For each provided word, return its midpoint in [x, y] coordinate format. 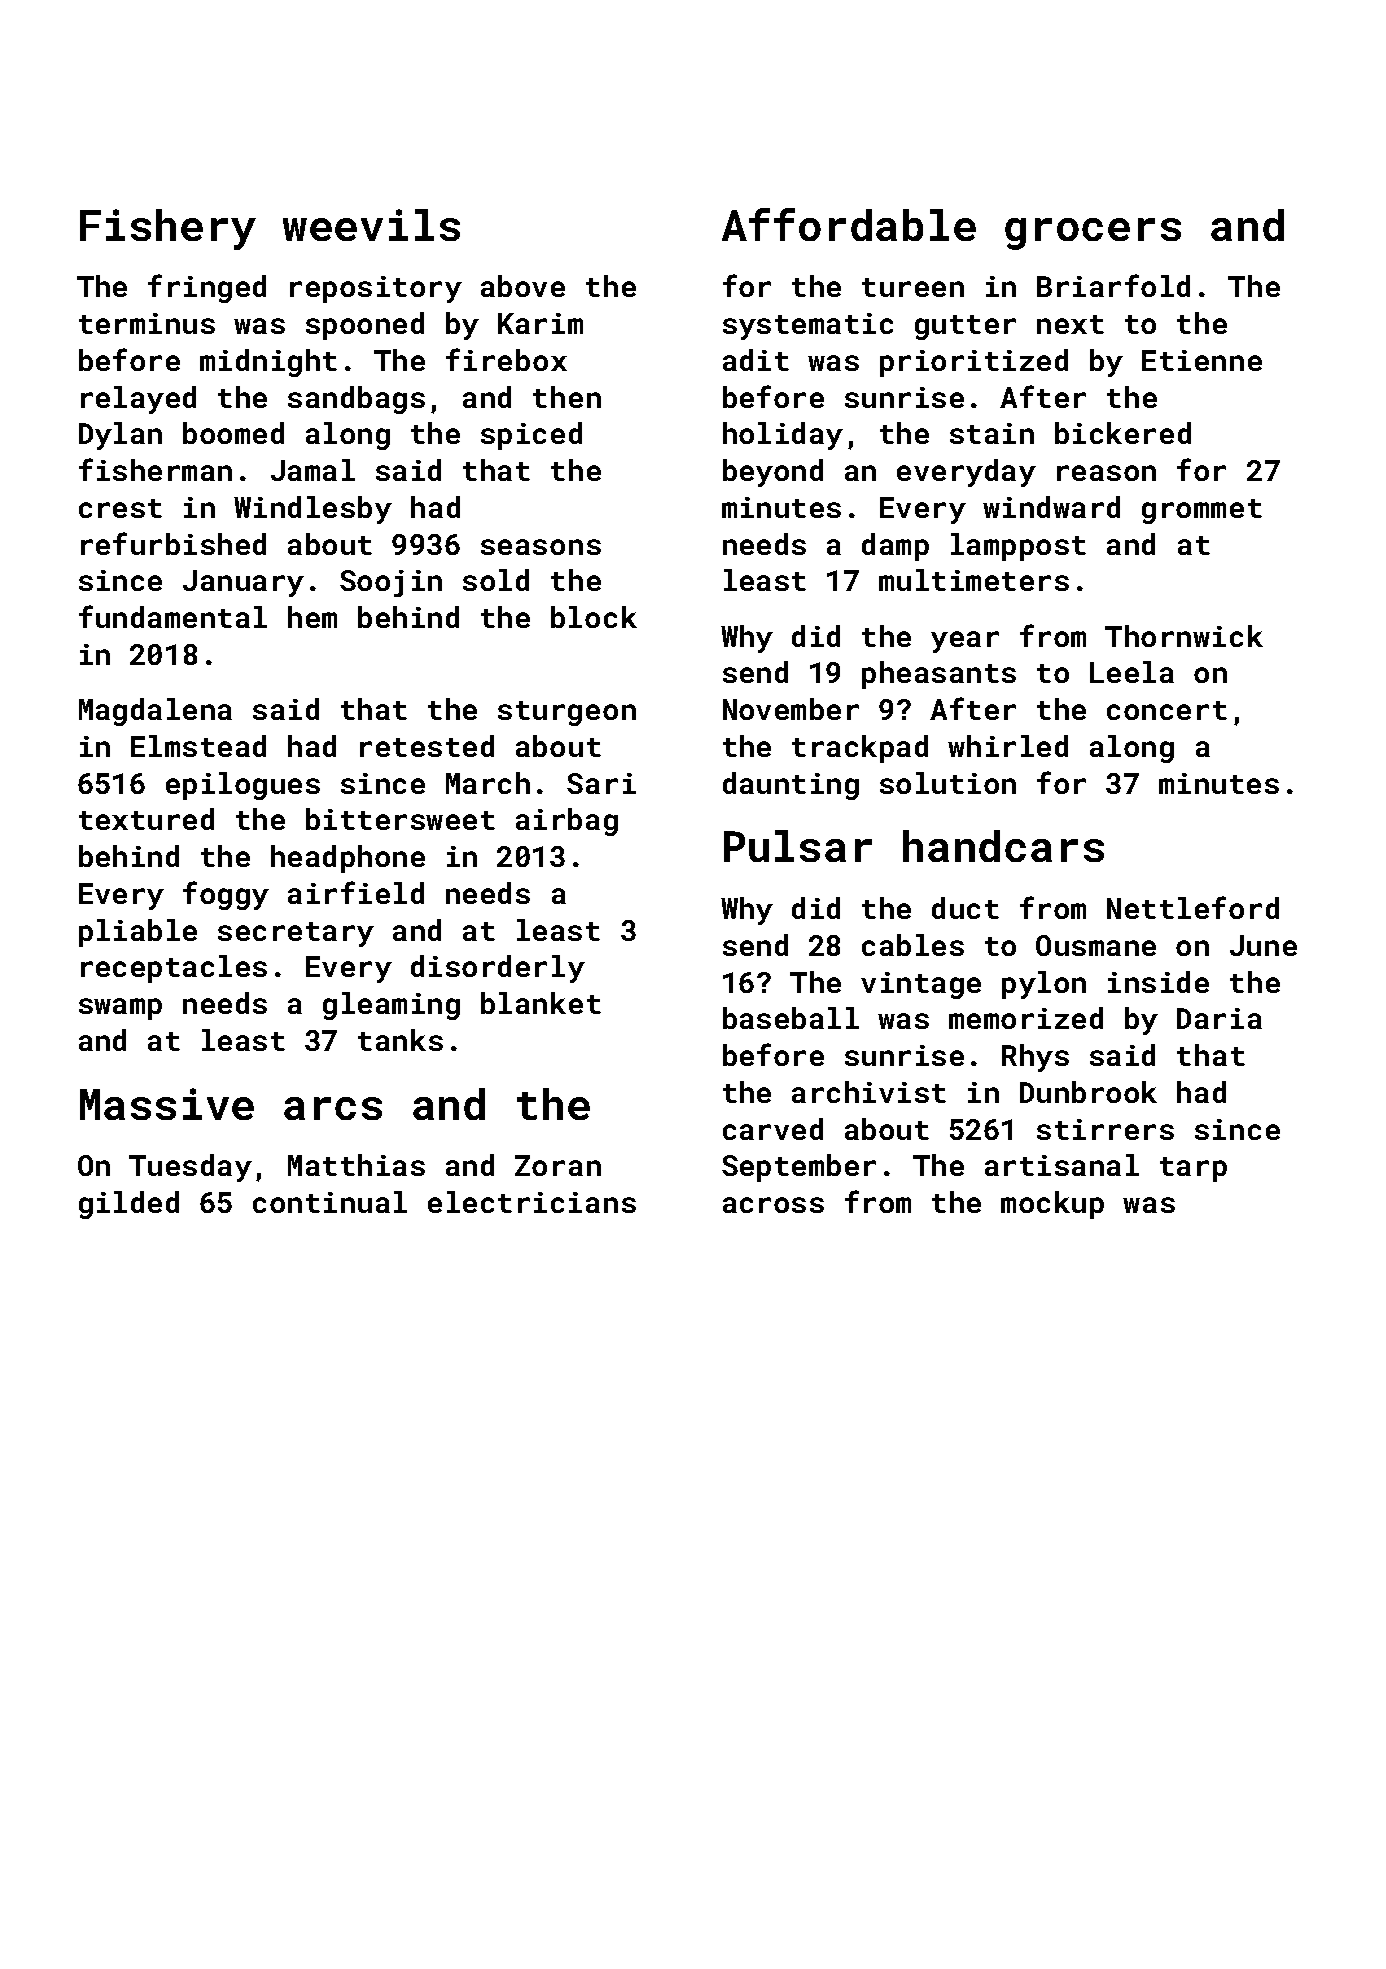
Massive [167, 1104]
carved [773, 1129]
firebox [506, 359]
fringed [207, 288]
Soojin [391, 583]
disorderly [498, 969]
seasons [541, 547]
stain [992, 433]
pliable [138, 933]
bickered [1123, 433]
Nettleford [1193, 907]
